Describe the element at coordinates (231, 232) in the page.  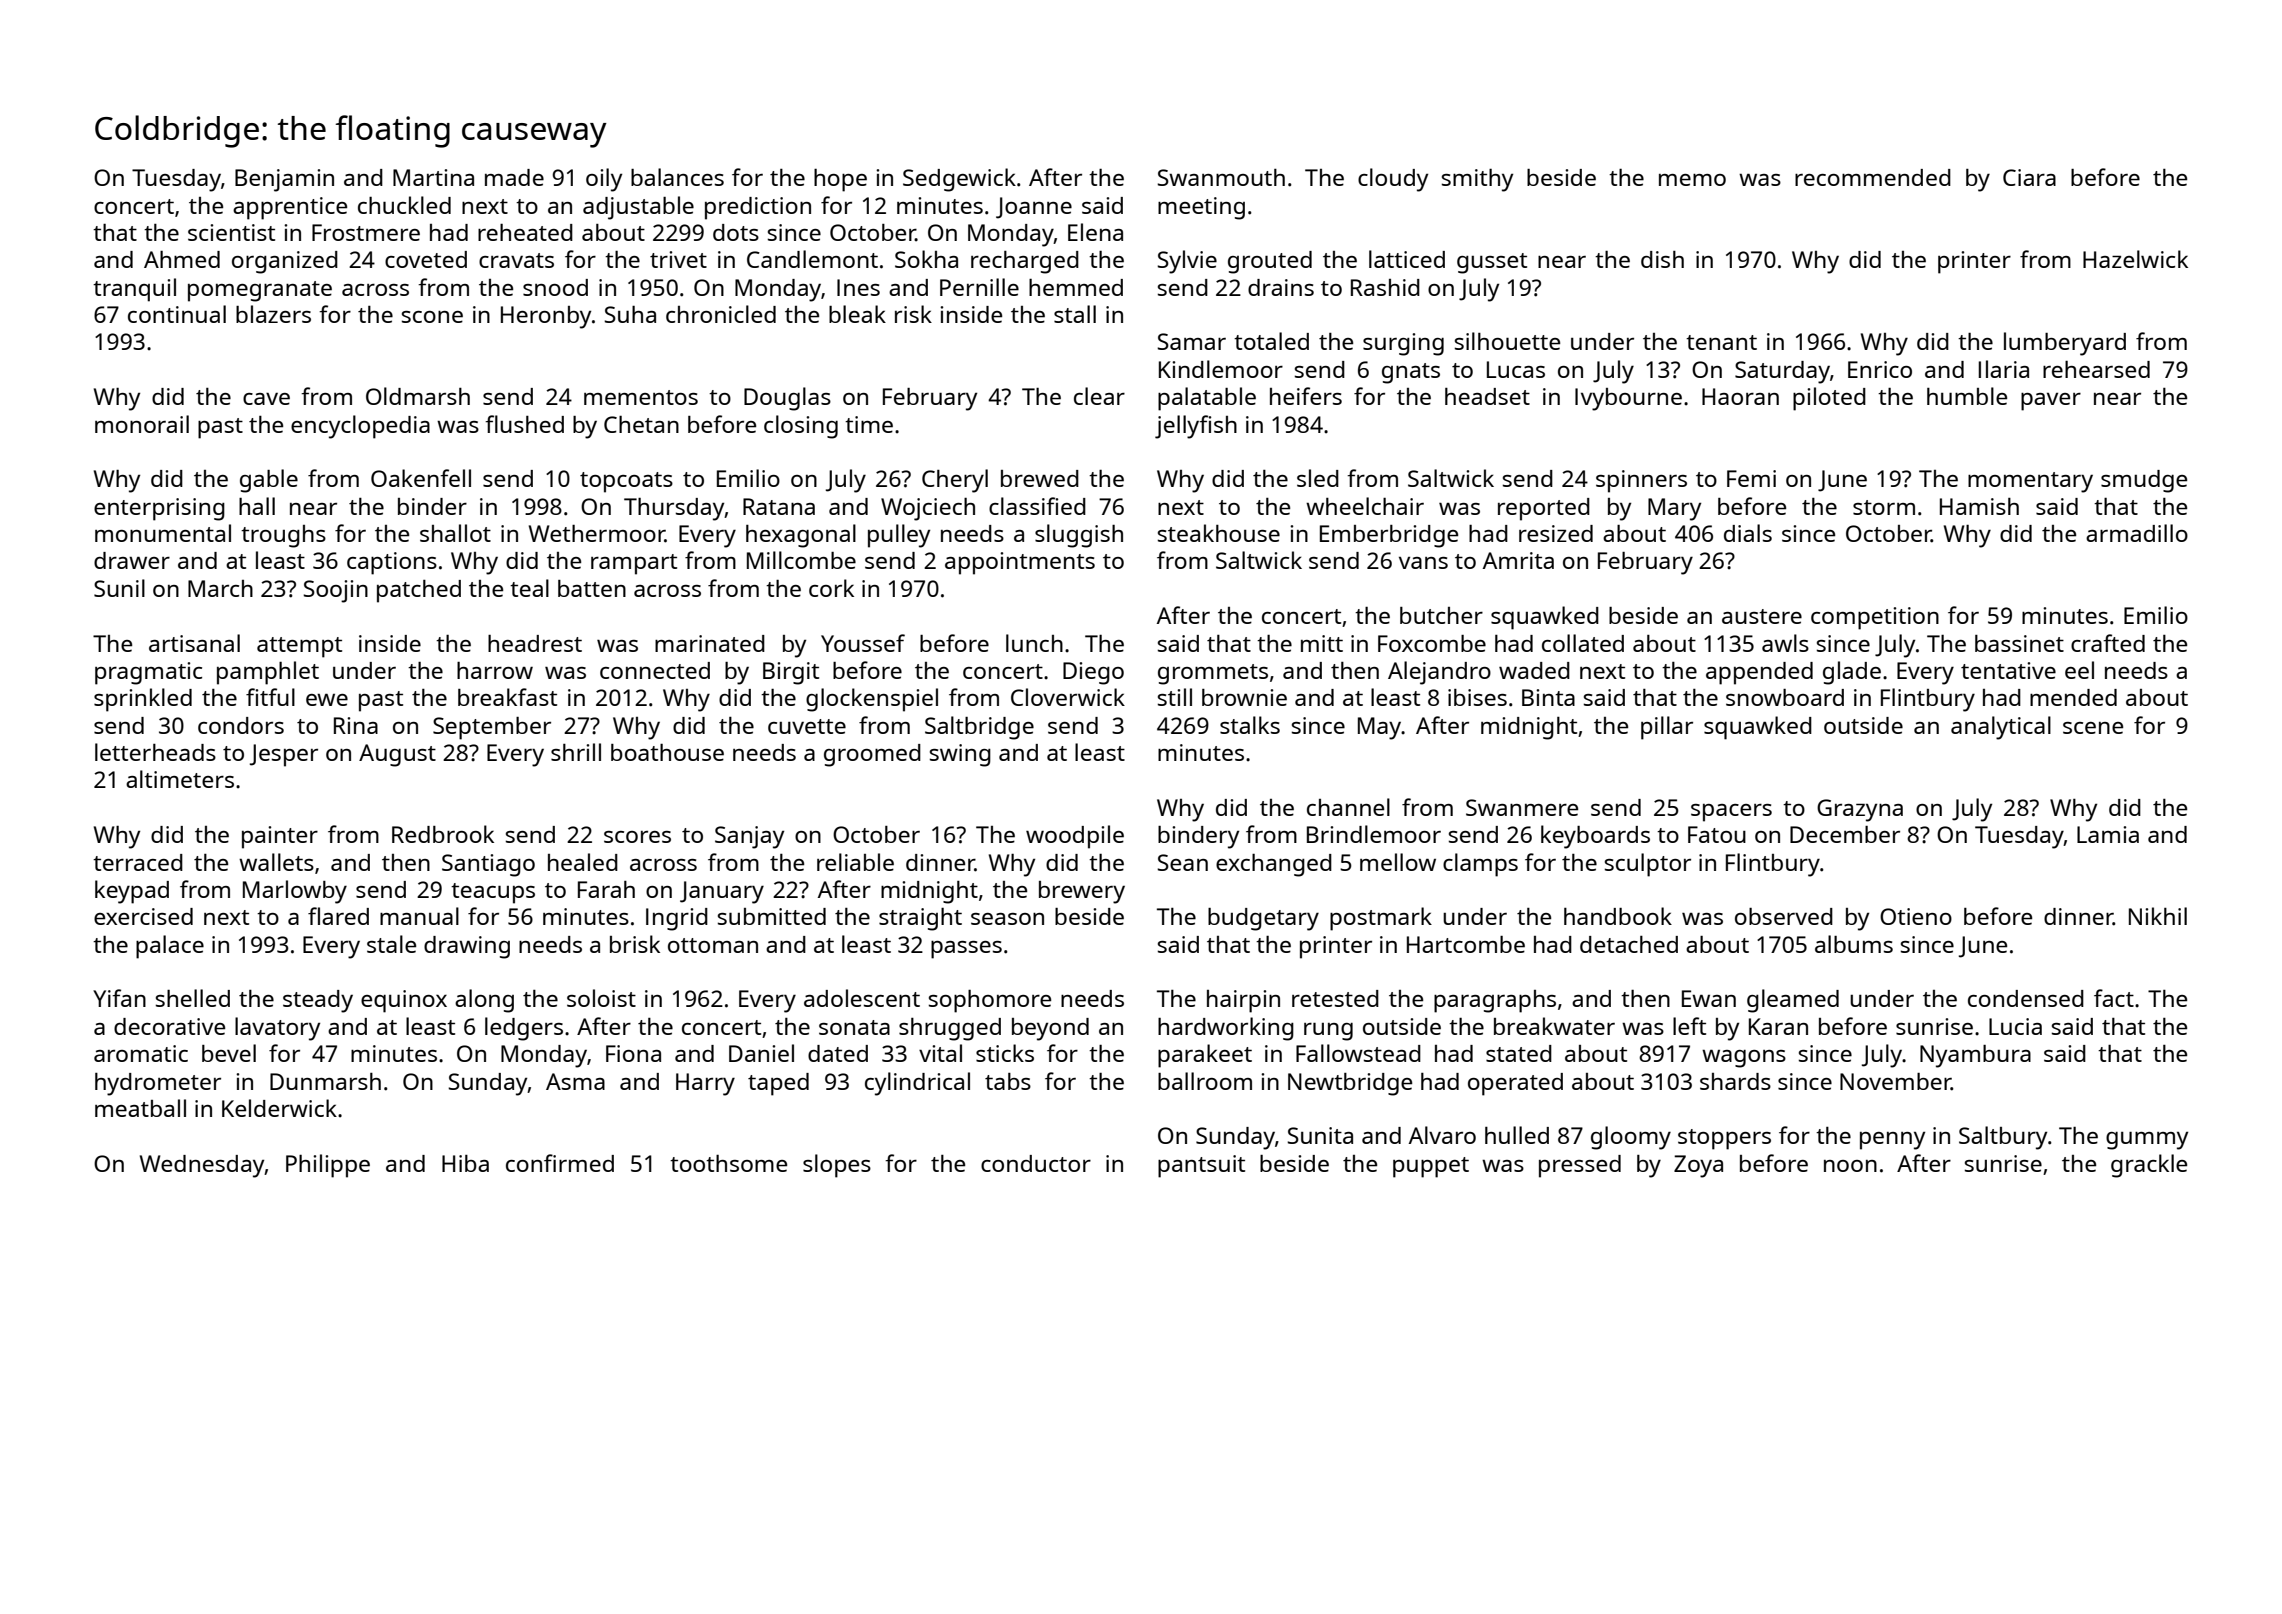
I see `scientist` at that location.
